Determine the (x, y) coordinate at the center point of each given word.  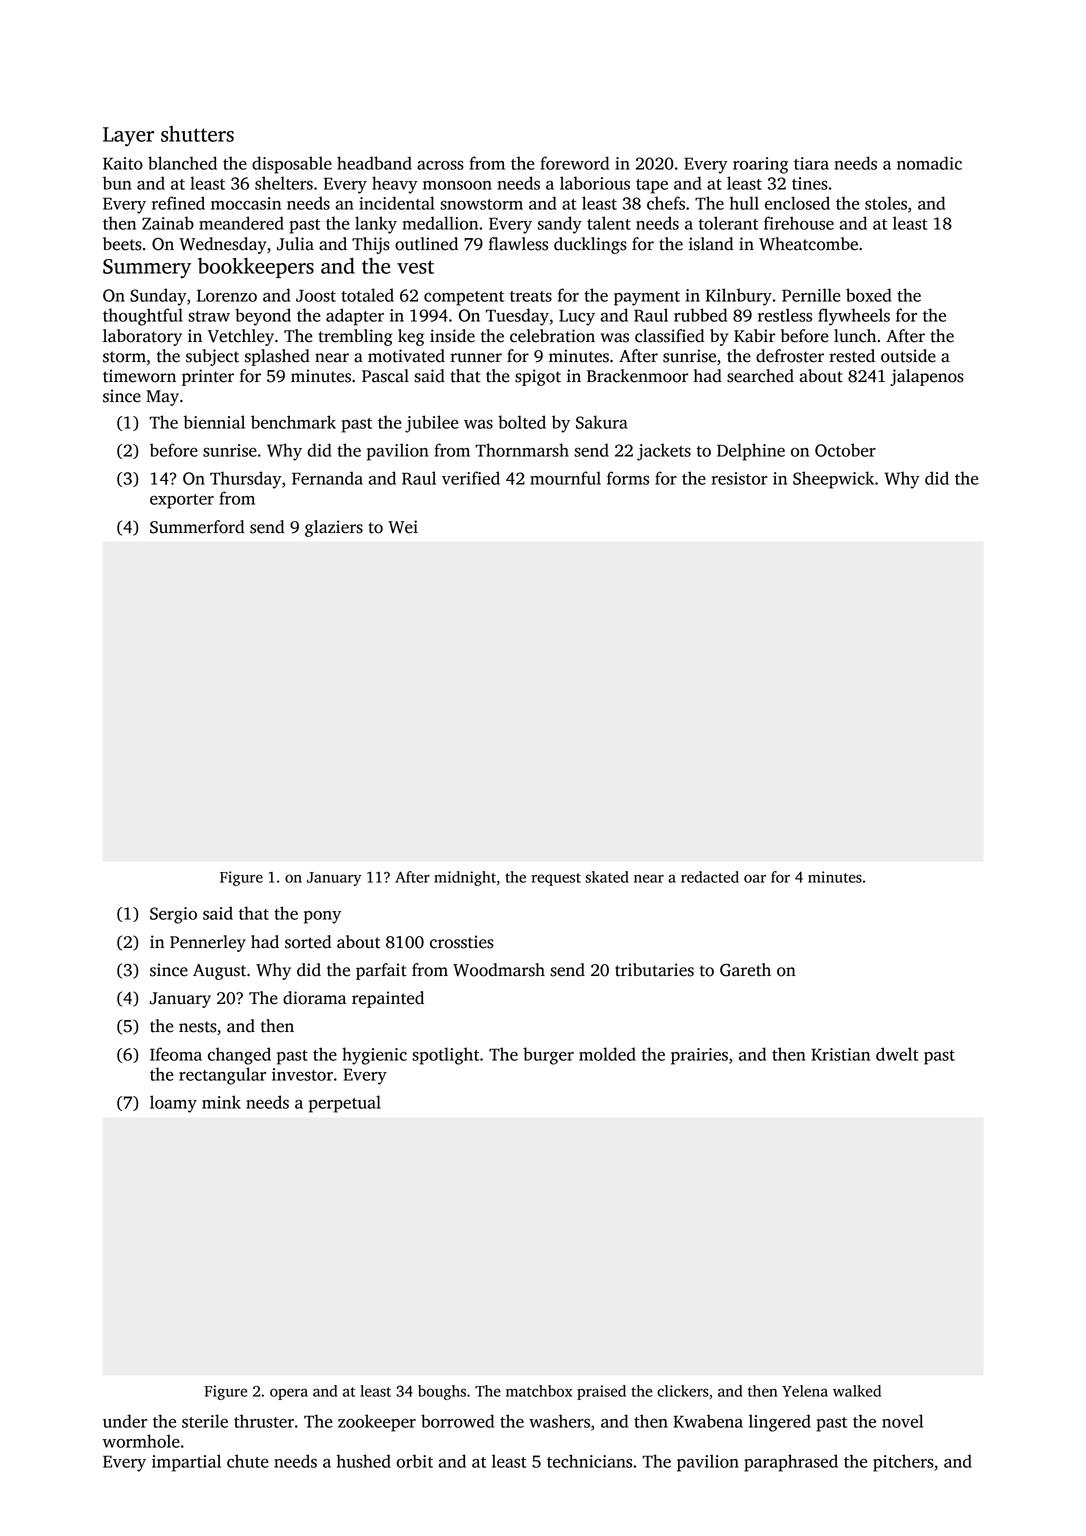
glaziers (334, 528)
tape (652, 186)
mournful (565, 478)
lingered (780, 1423)
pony (322, 917)
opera (289, 1394)
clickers (683, 1391)
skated (607, 877)
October (845, 450)
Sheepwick (833, 480)
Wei (403, 527)
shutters (197, 134)
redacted (710, 877)
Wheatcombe (808, 244)
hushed (364, 1461)
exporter (182, 501)
